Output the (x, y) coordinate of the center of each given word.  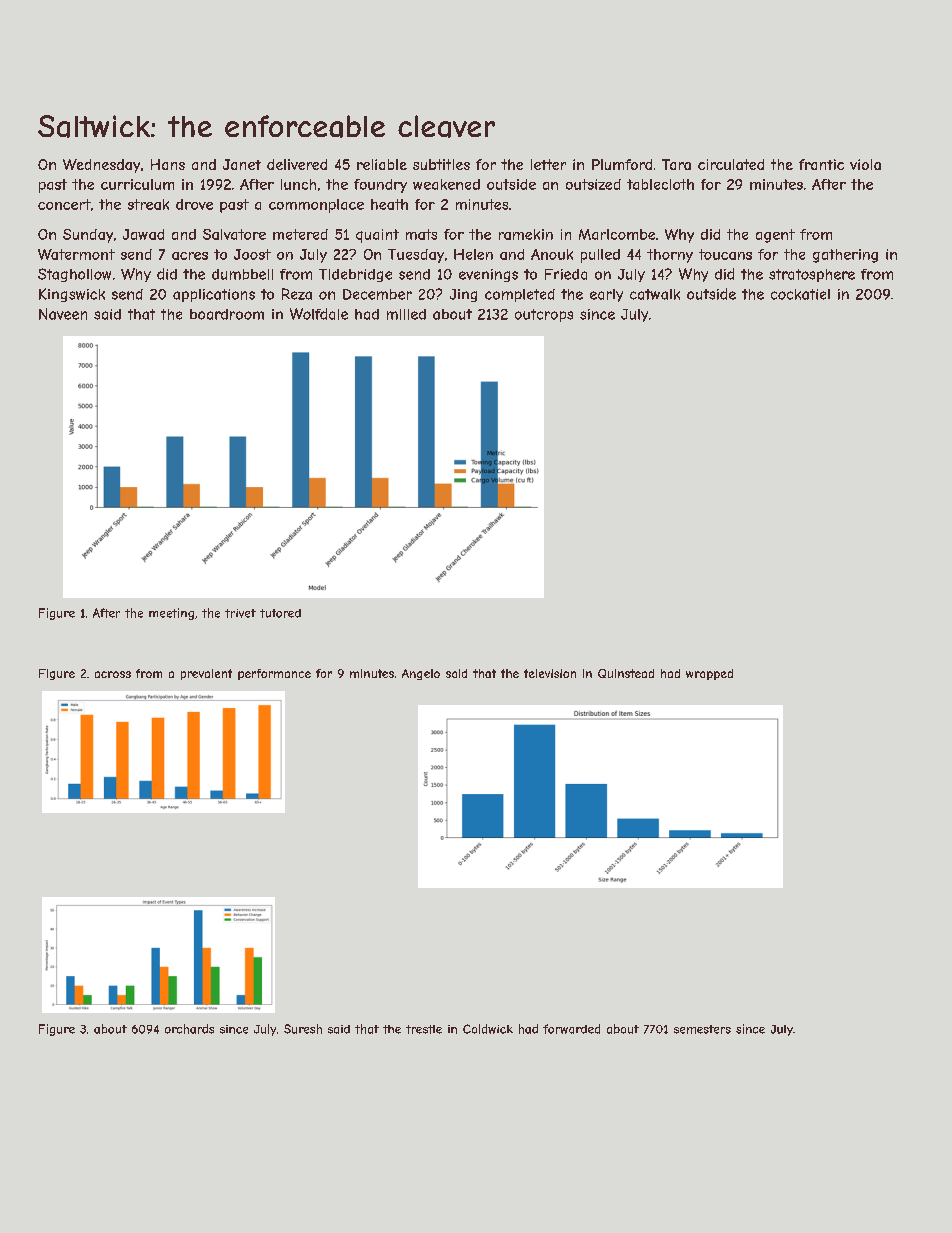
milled (406, 314)
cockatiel (800, 294)
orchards (189, 1029)
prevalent (206, 674)
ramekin (526, 234)
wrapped (709, 674)
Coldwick (488, 1029)
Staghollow (74, 275)
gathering (845, 256)
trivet (240, 613)
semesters (702, 1029)
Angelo (421, 674)
